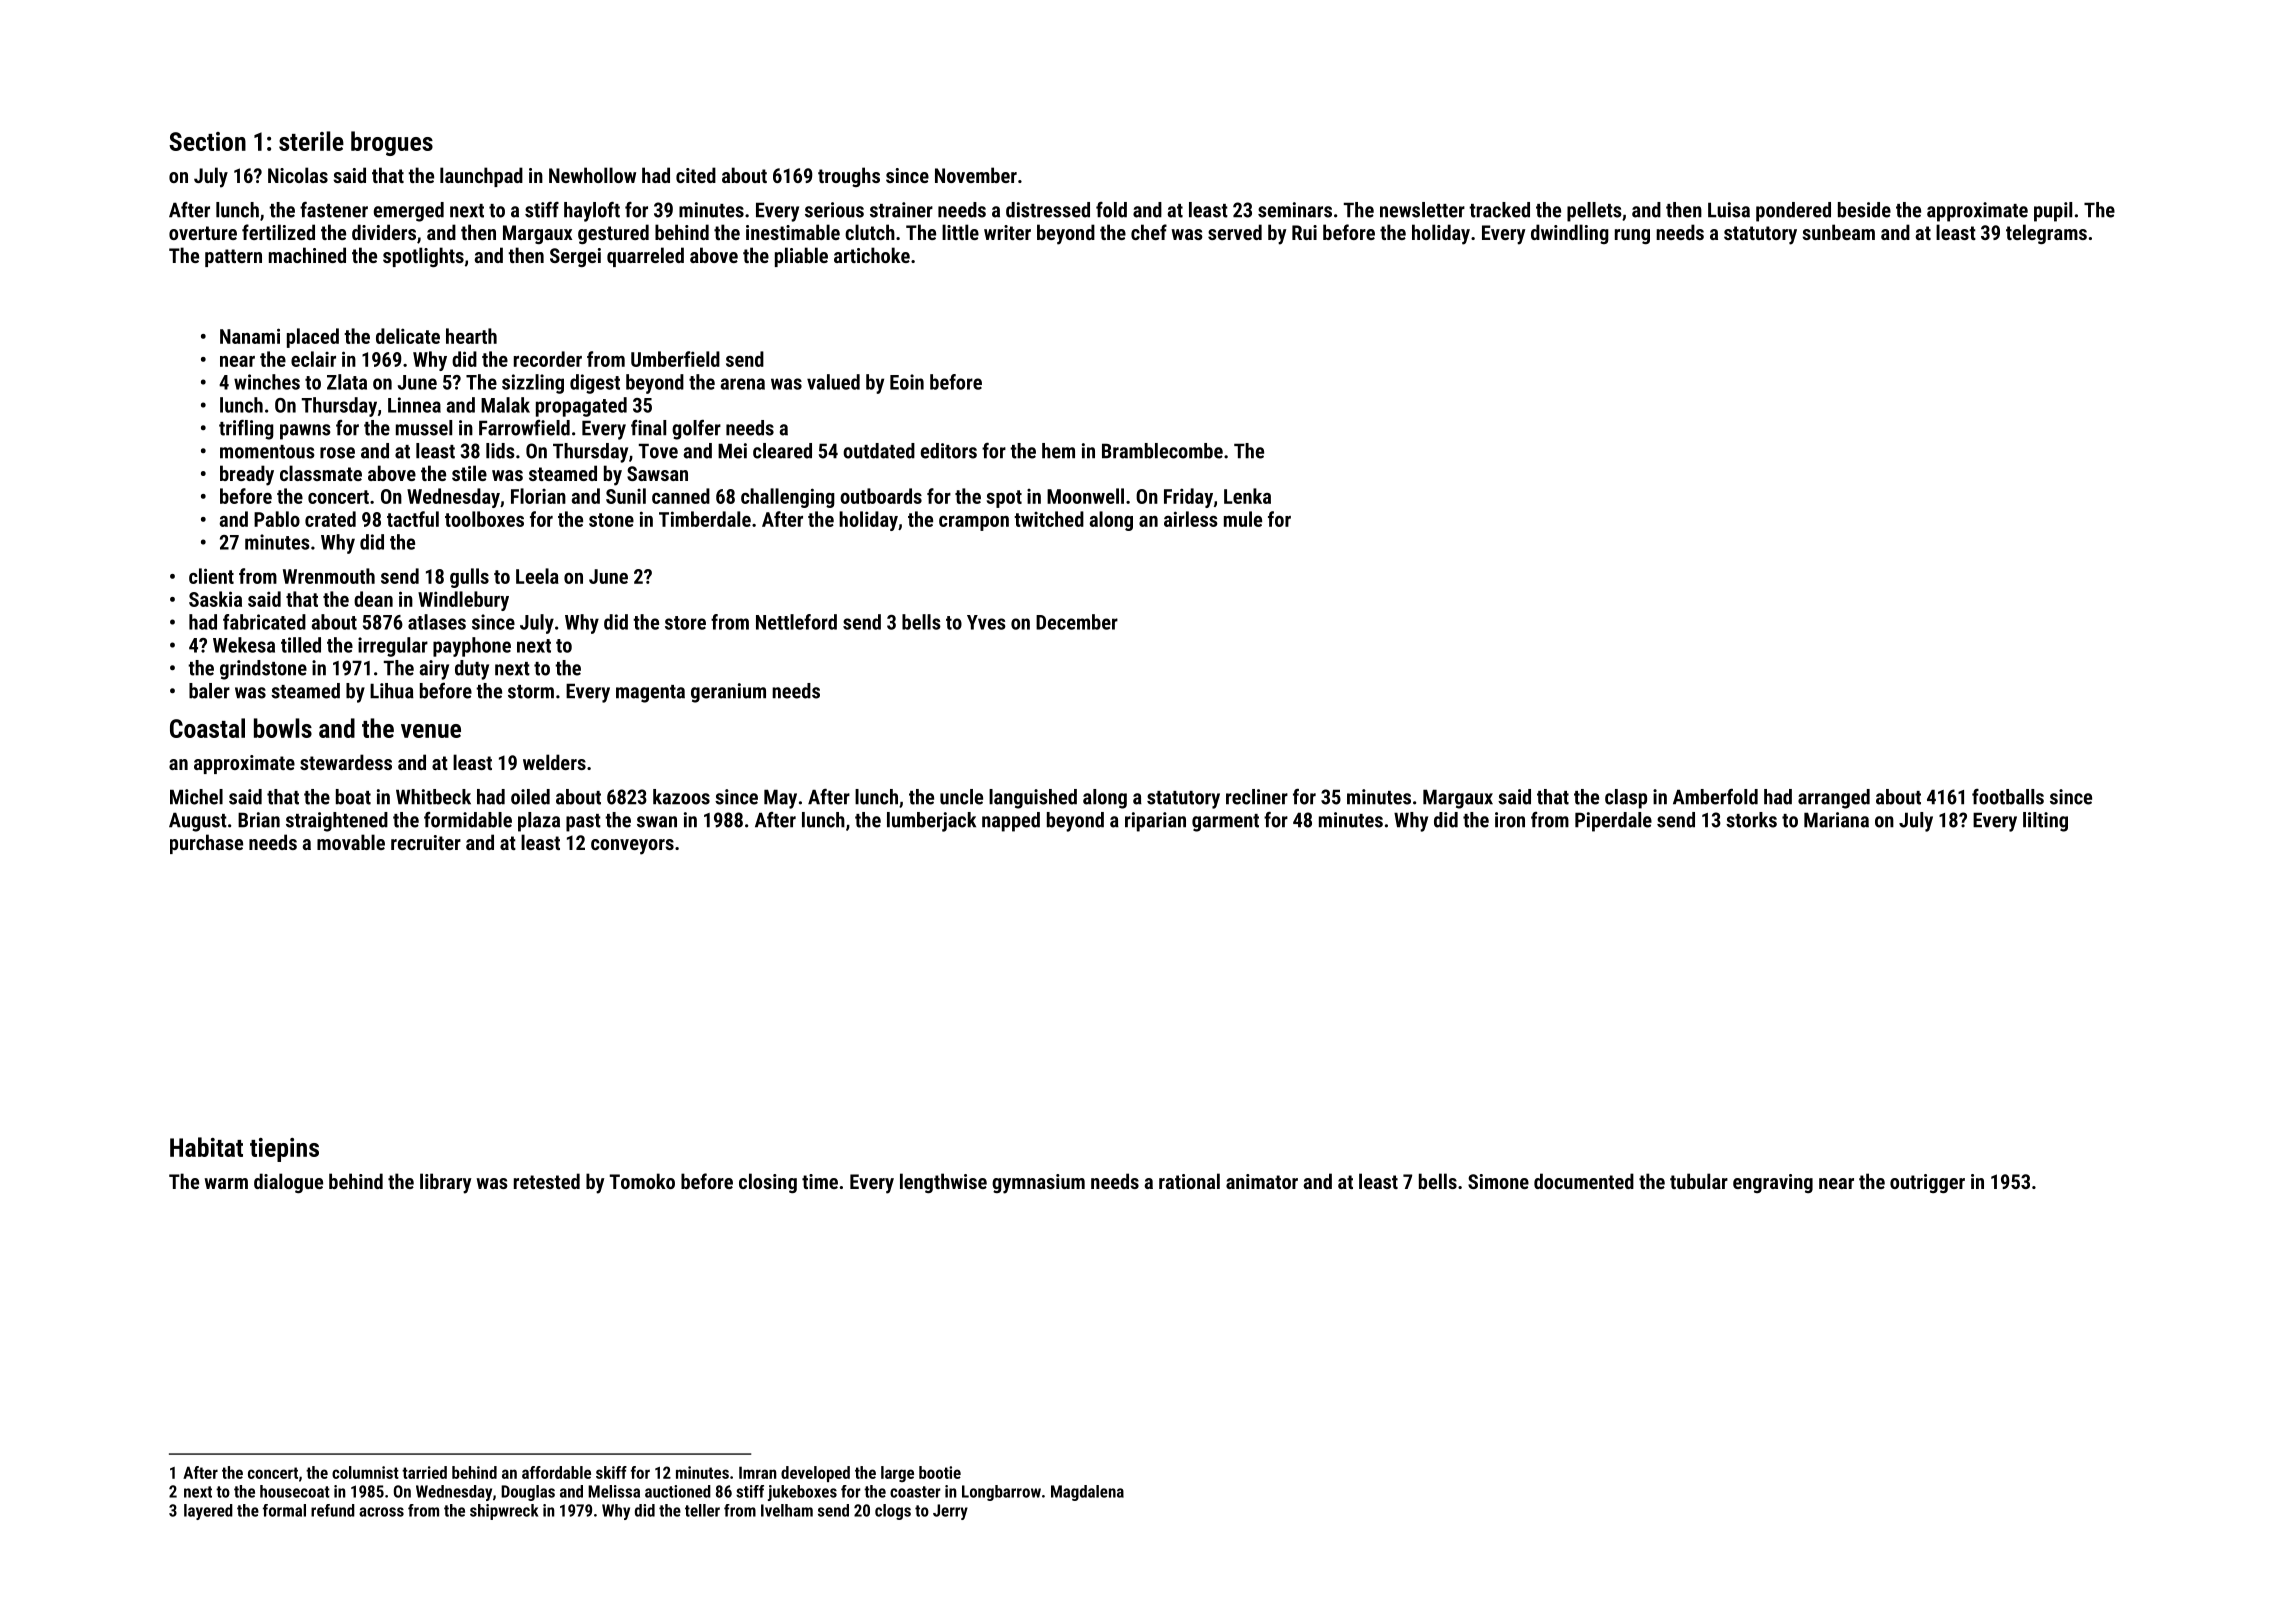 This screenshot has height=1620, width=2292. What do you see at coordinates (346, 762) in the screenshot?
I see `stewardess` at bounding box center [346, 762].
